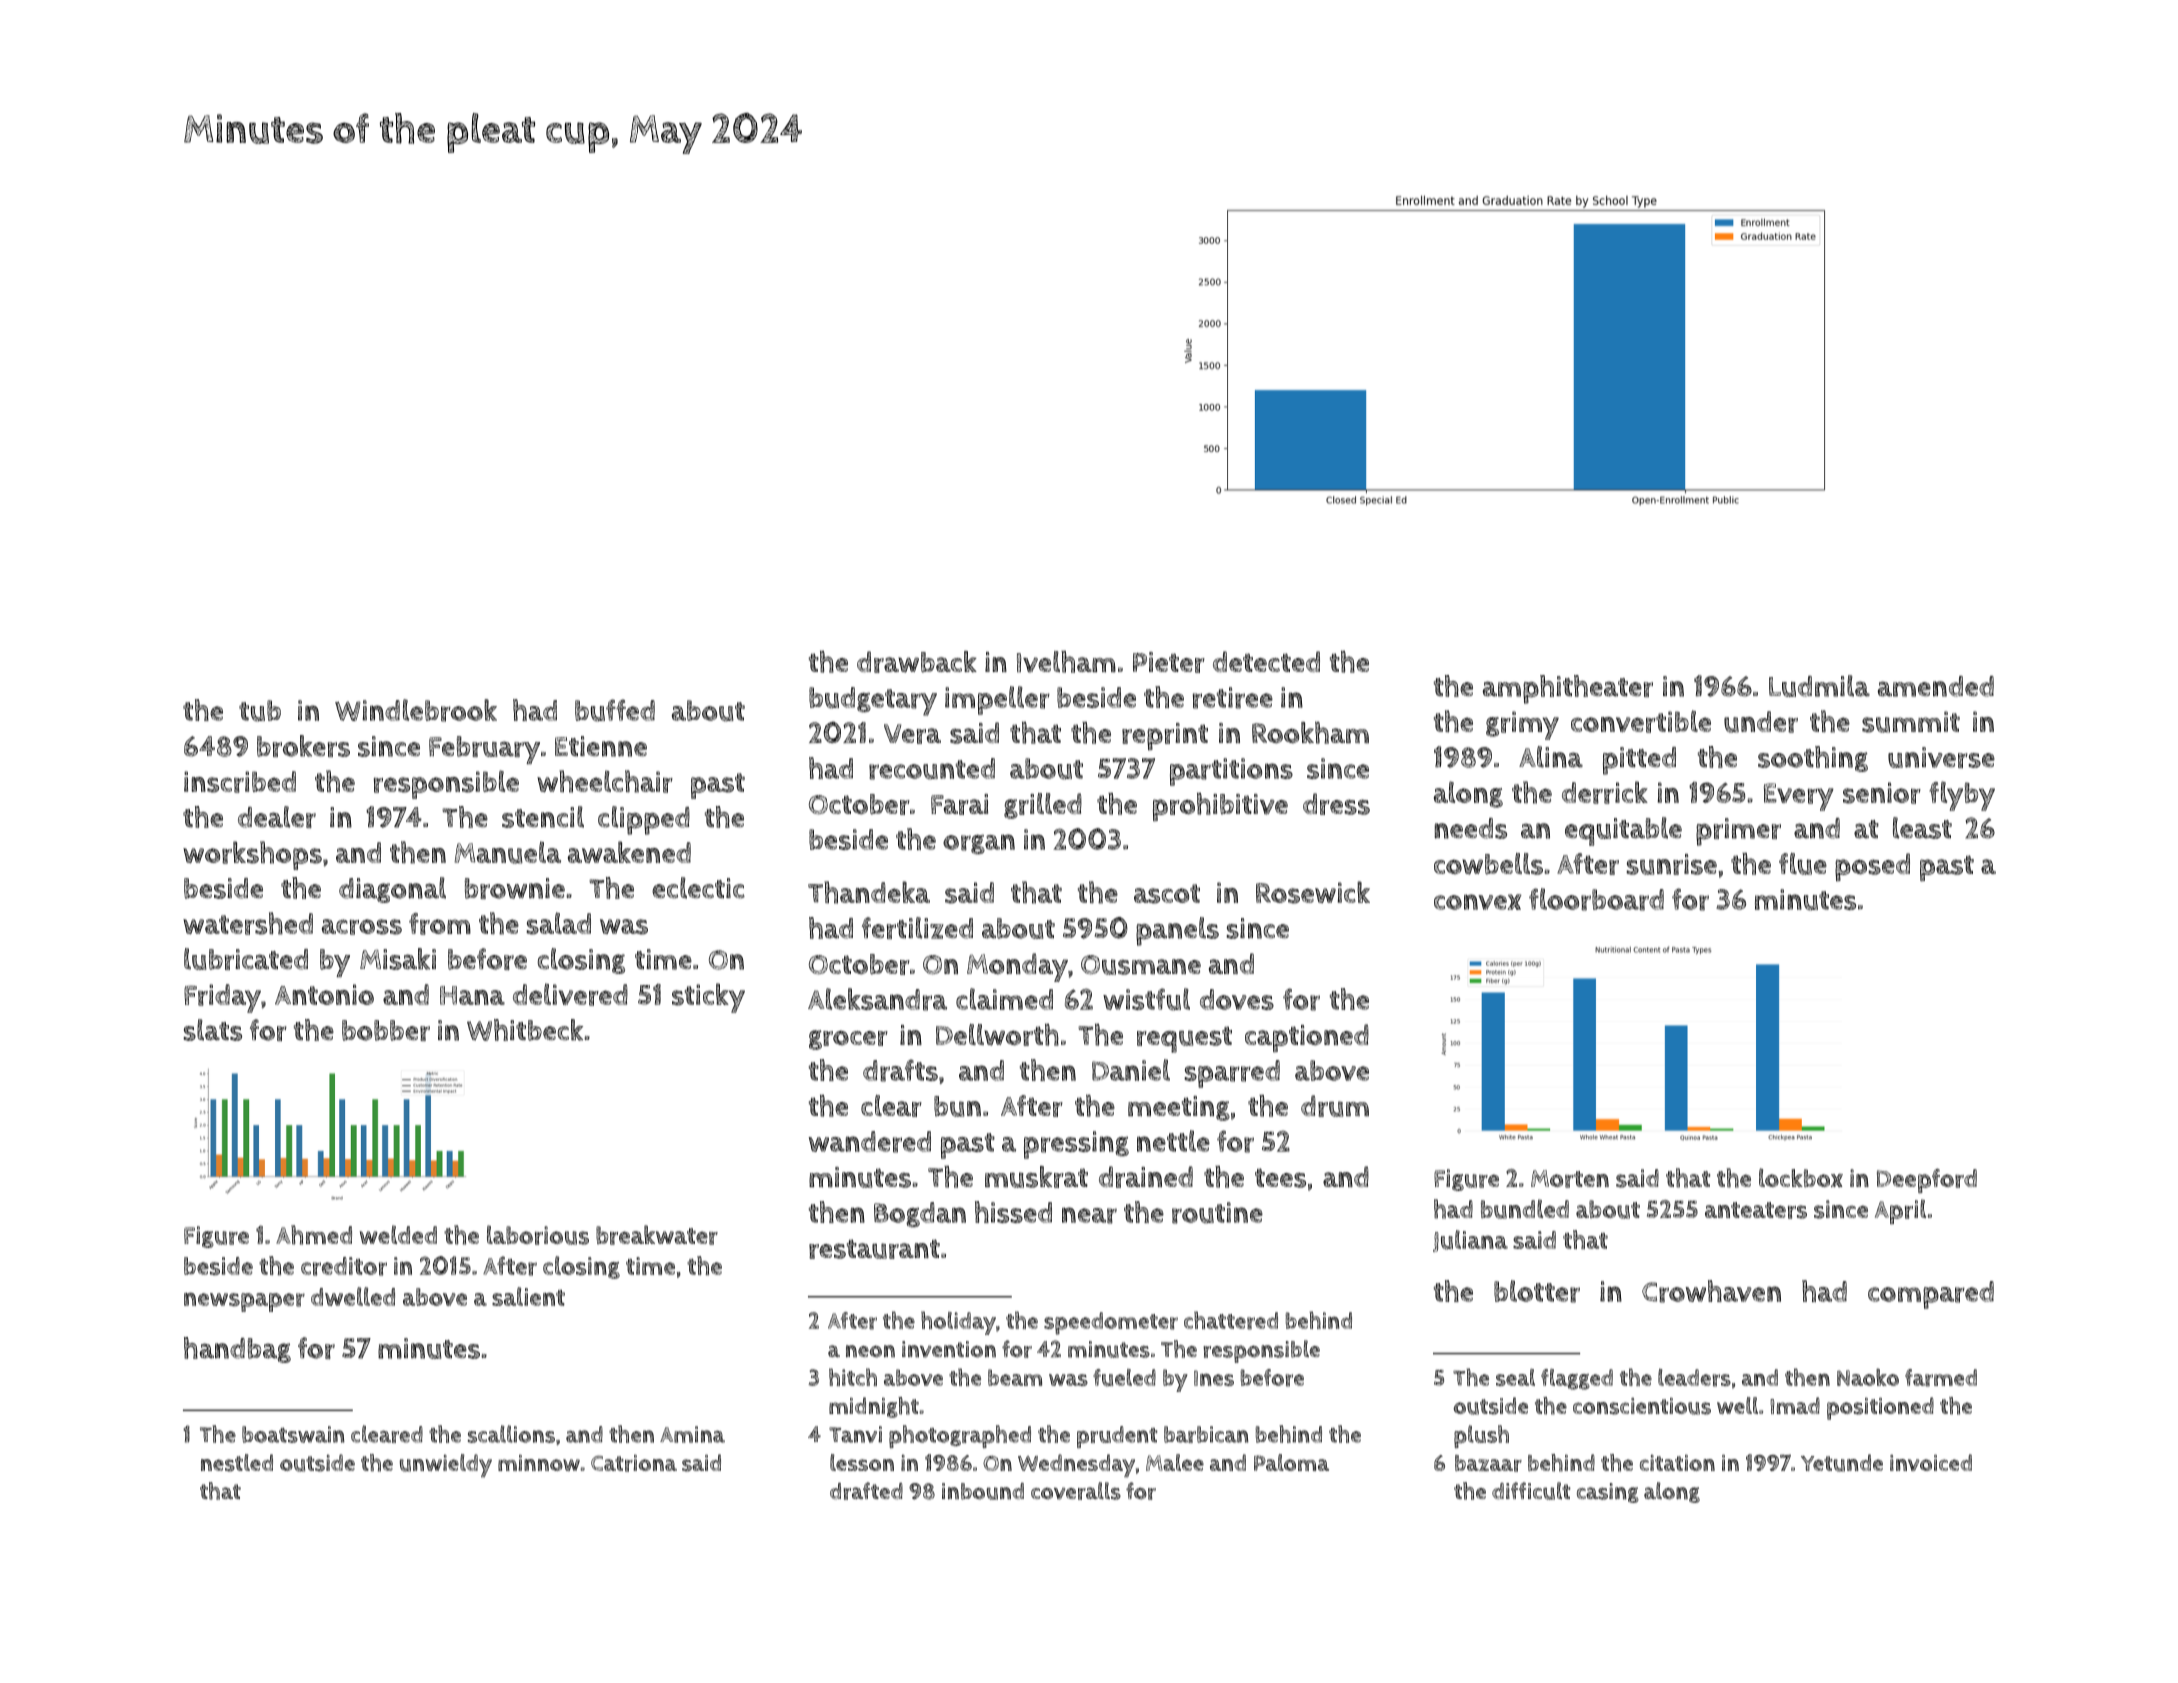  Describe the element at coordinates (997, 700) in the page. I see `impeller` at that location.
